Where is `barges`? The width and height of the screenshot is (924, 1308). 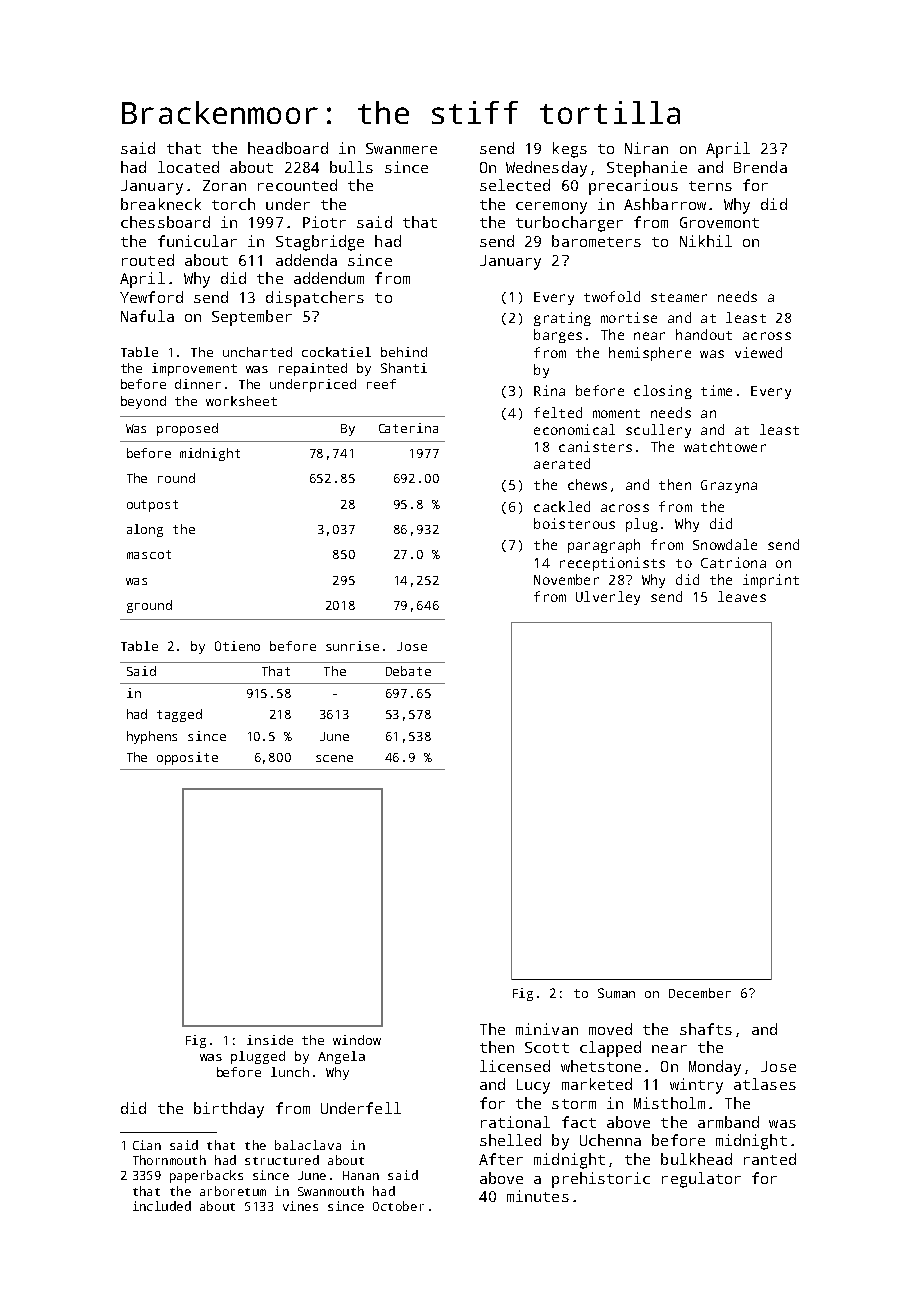
barges is located at coordinates (558, 336).
